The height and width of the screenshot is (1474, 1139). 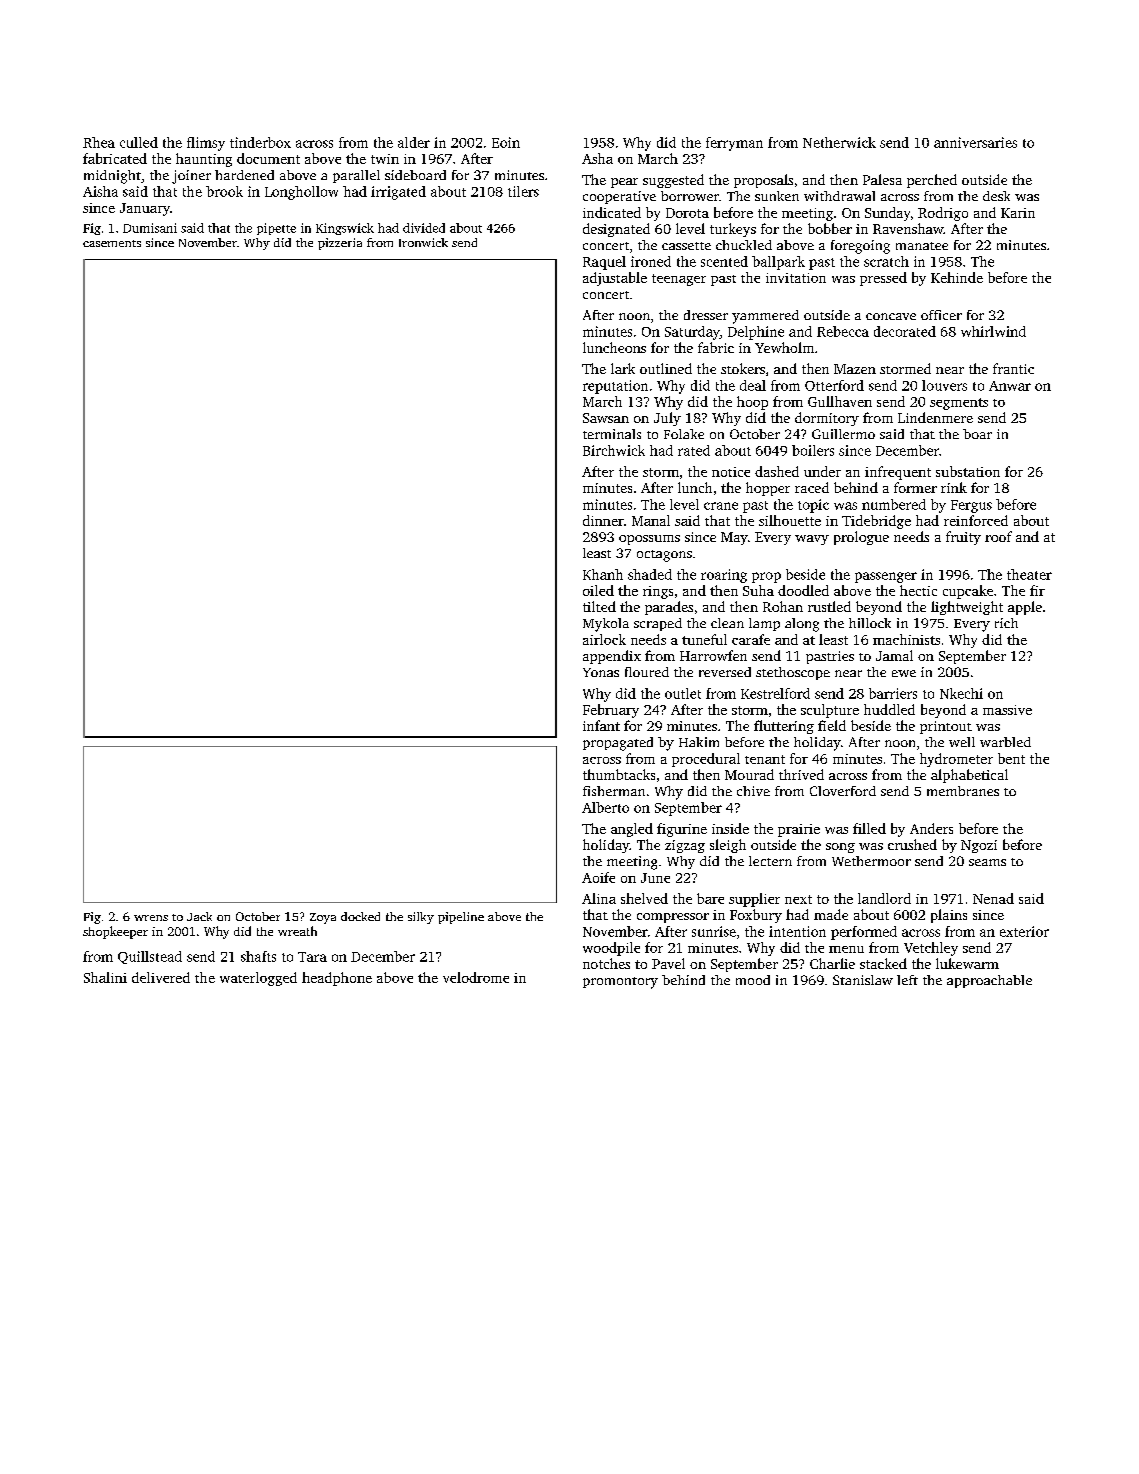 I want to click on Anders, so click(x=931, y=828).
